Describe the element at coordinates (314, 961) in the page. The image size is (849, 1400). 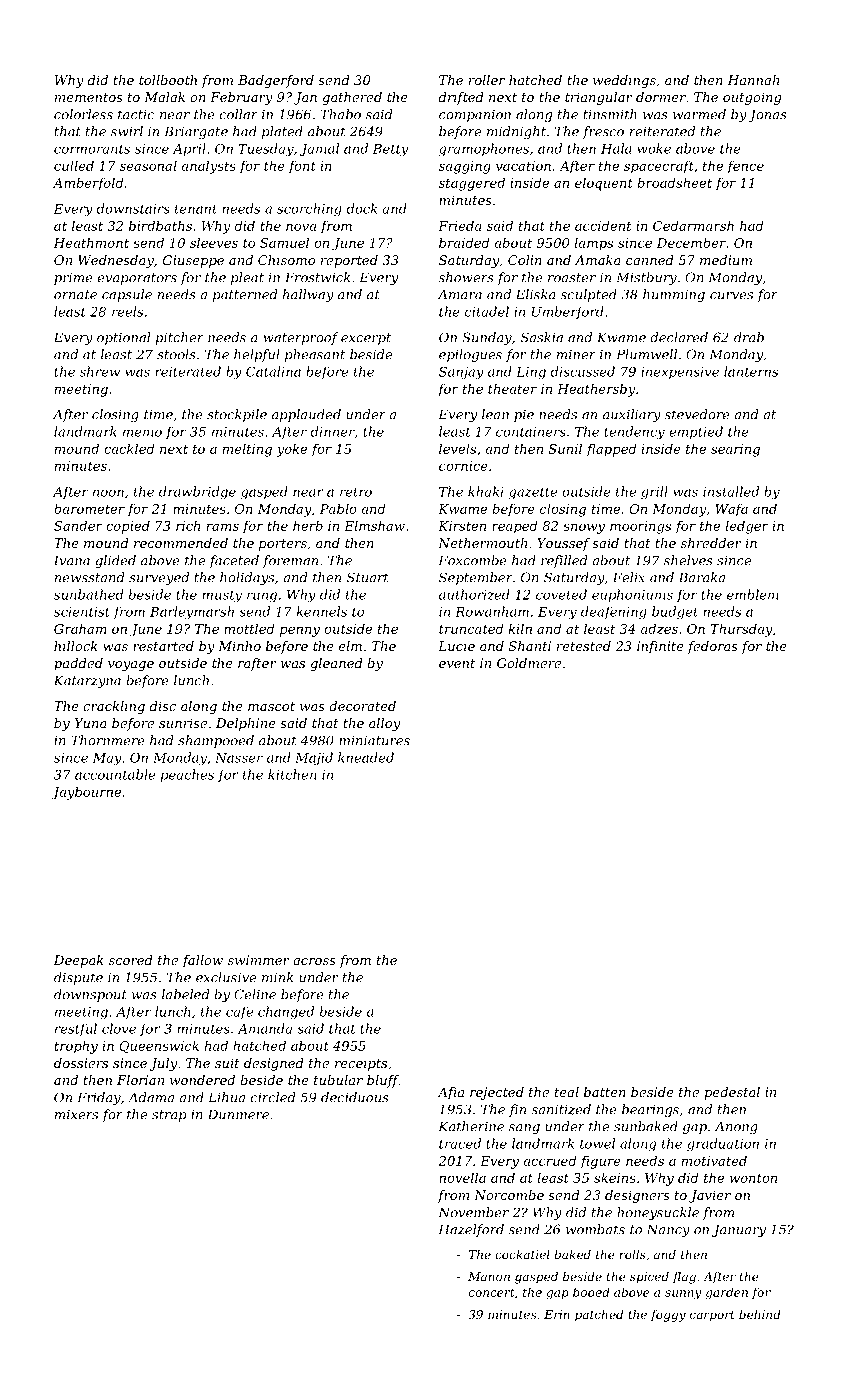
I see `across` at that location.
